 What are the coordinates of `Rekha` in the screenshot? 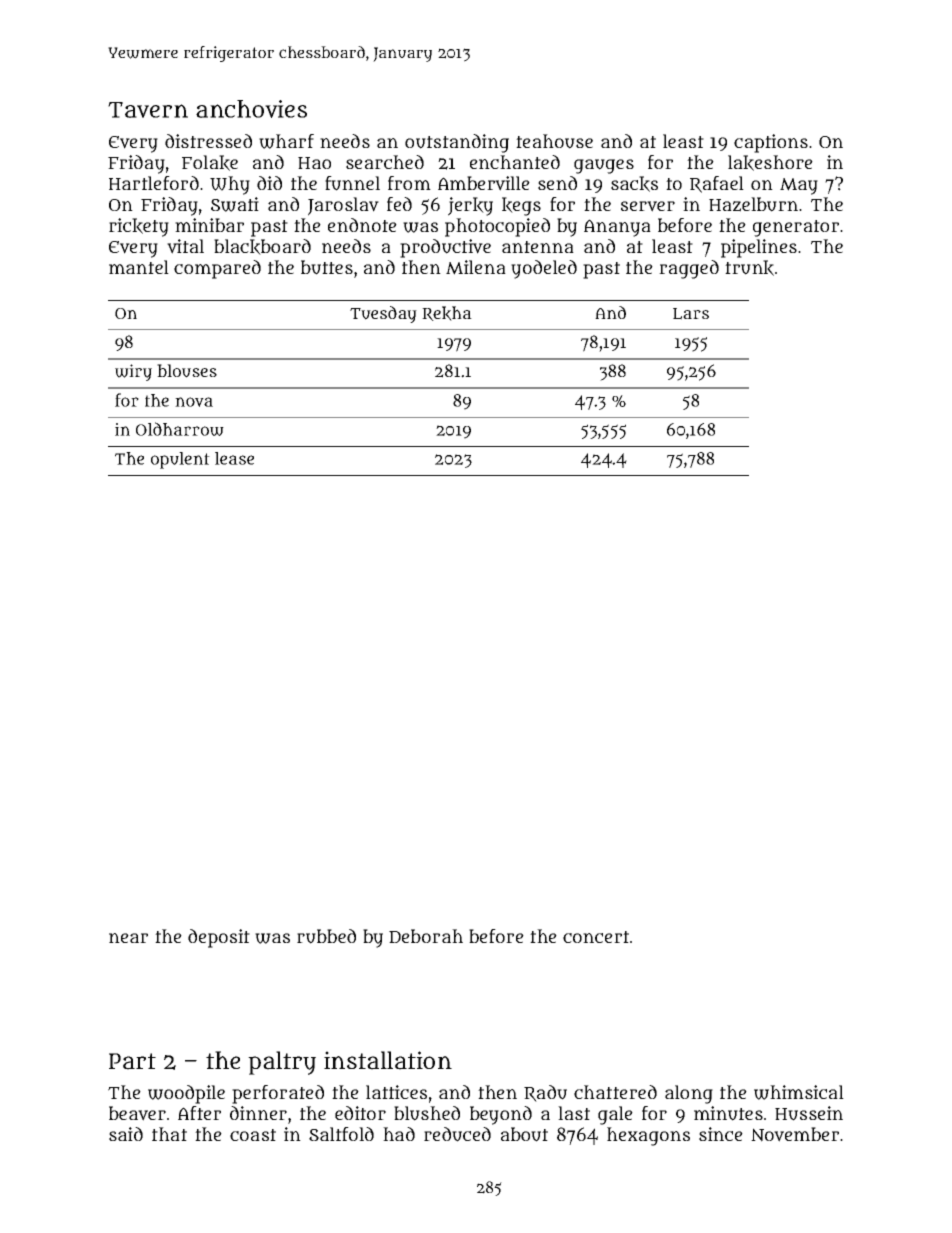 It's located at (447, 313).
